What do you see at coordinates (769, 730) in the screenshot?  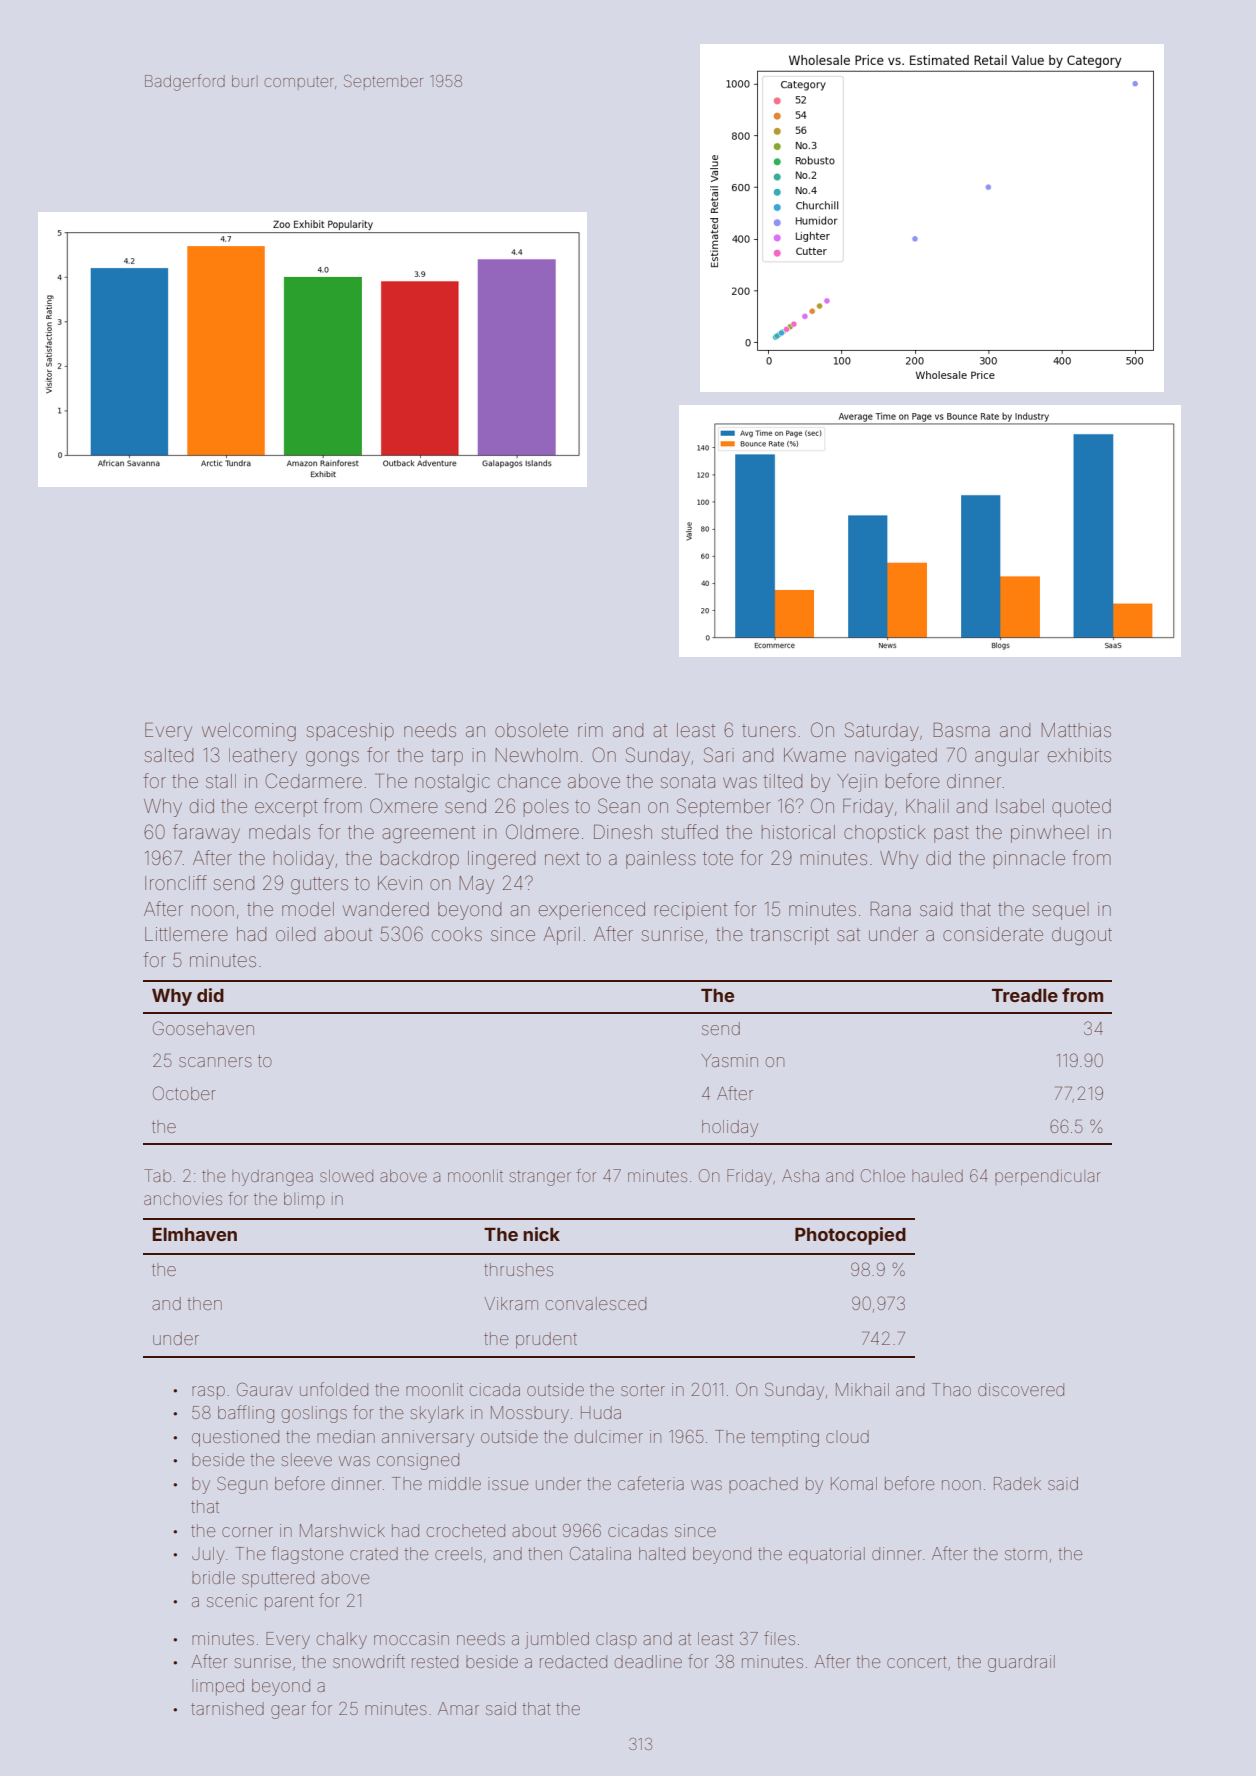 I see `tuners` at bounding box center [769, 730].
